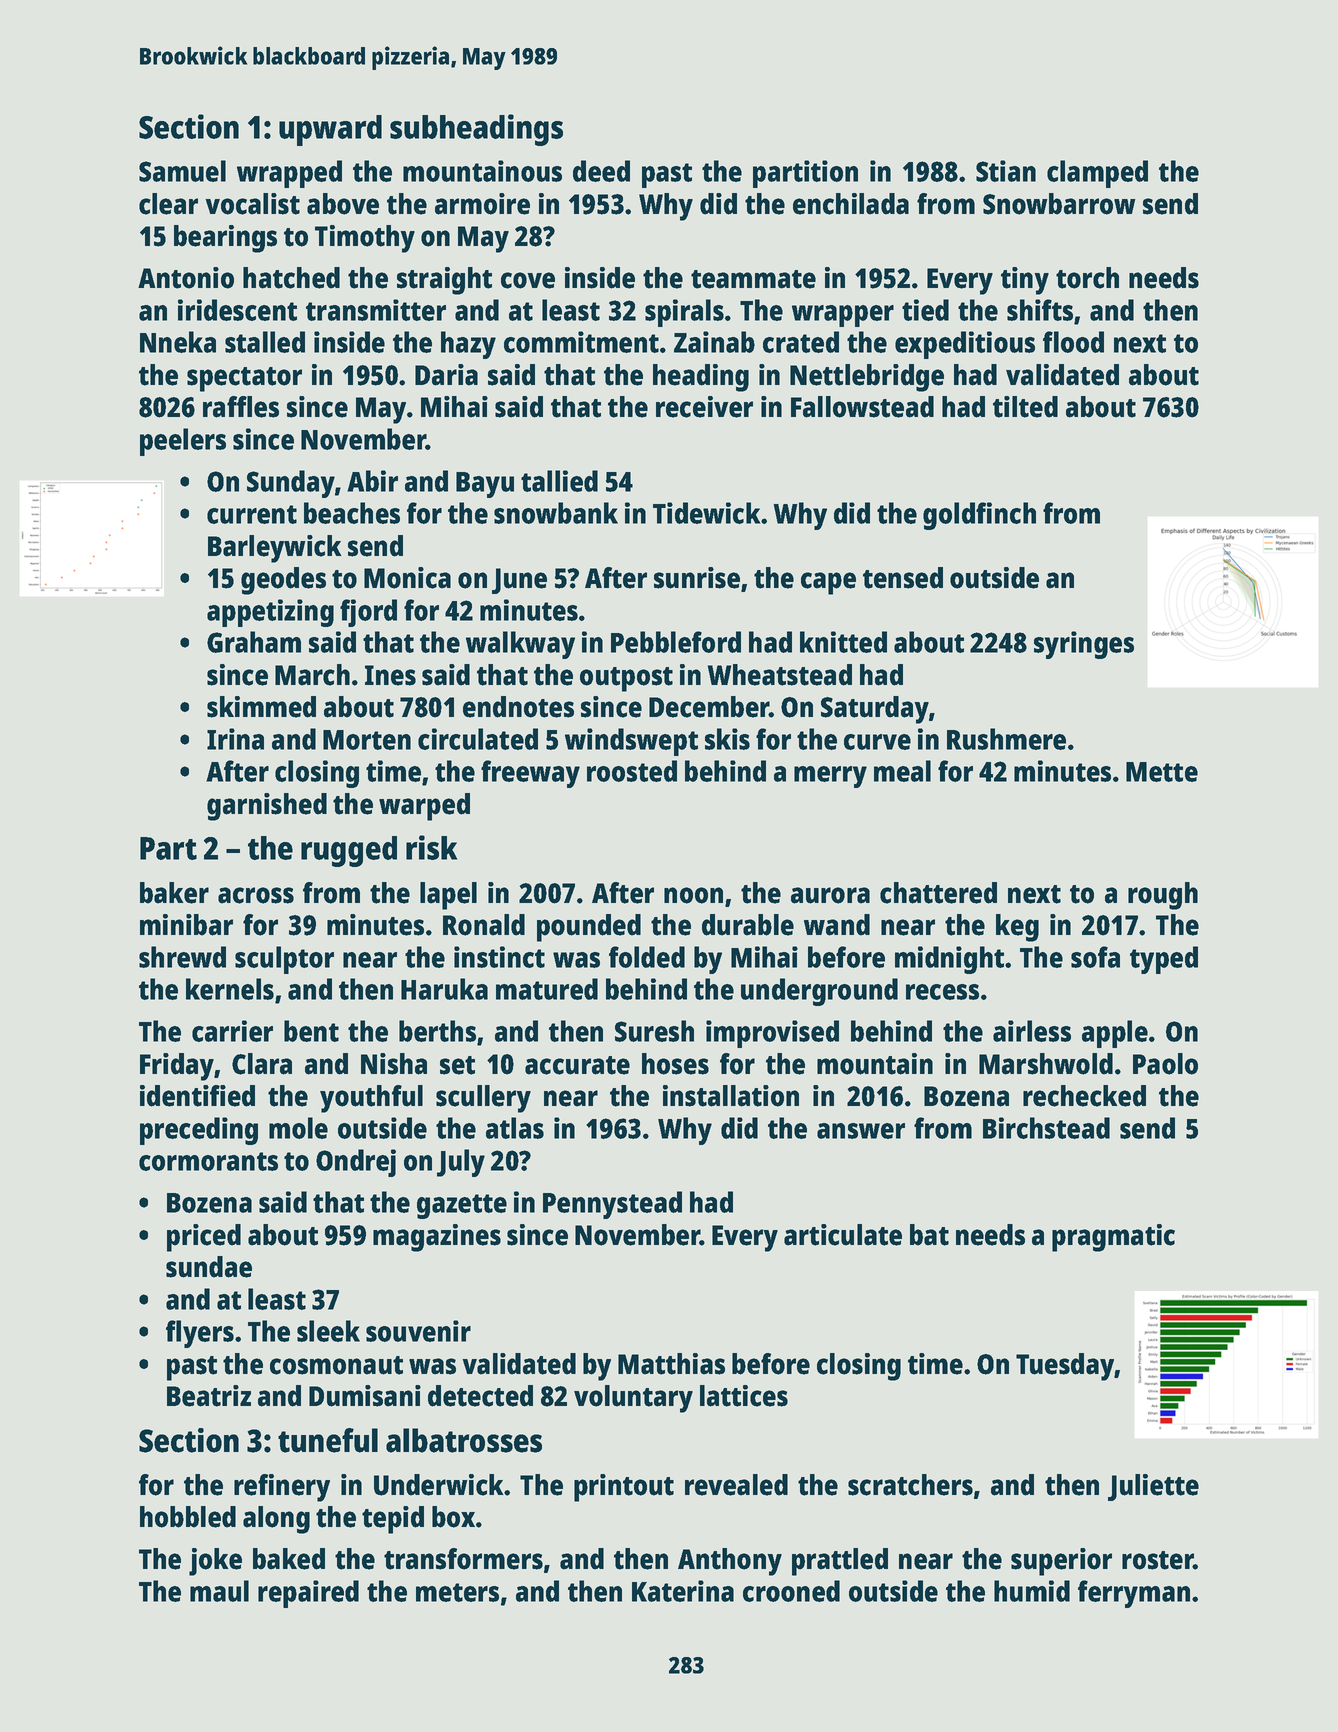 This screenshot has width=1338, height=1732. What do you see at coordinates (1017, 928) in the screenshot?
I see `keg` at bounding box center [1017, 928].
